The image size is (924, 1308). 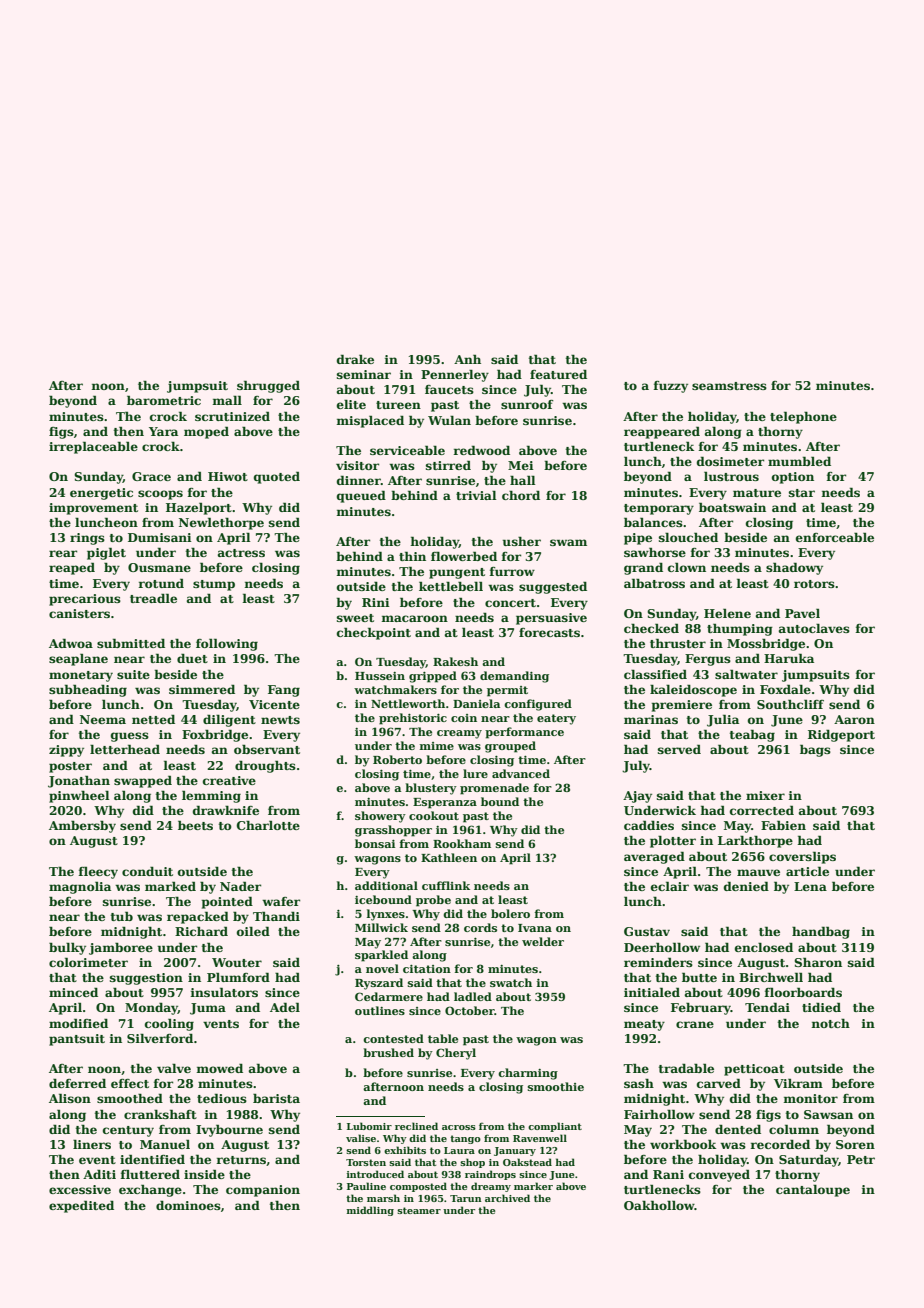 I want to click on Ridgeport, so click(x=841, y=735).
